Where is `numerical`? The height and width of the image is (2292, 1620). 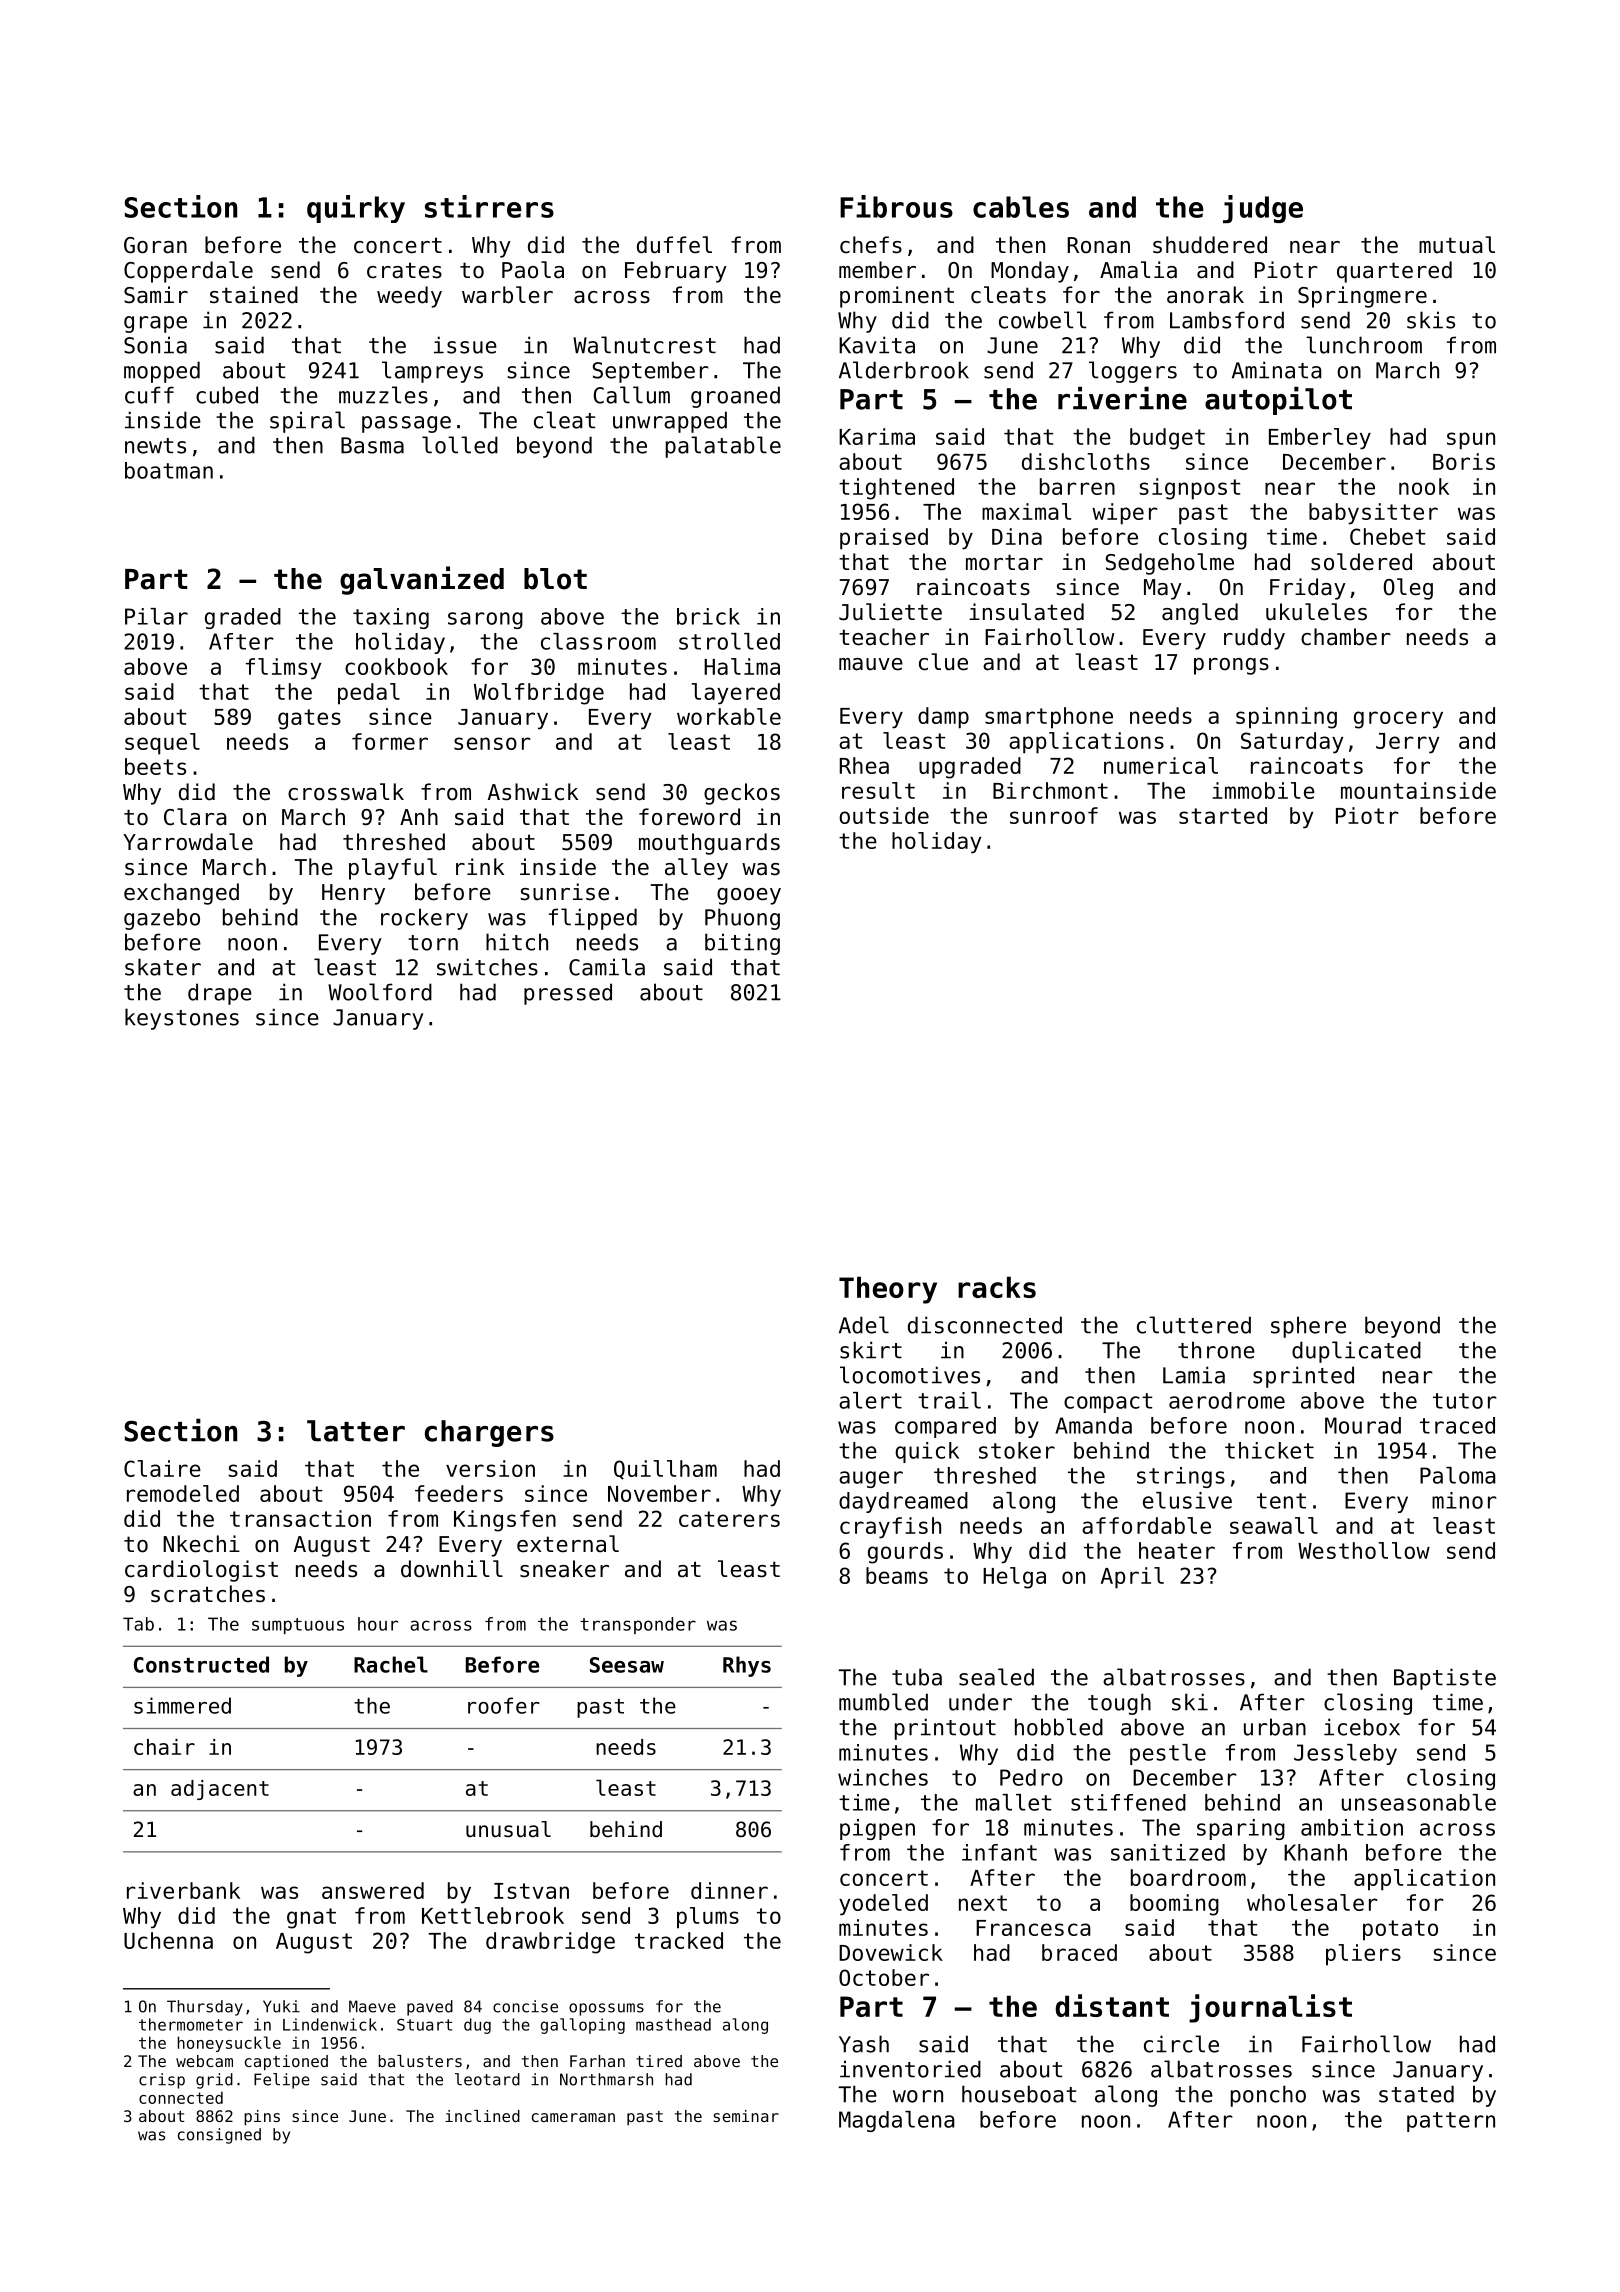
numerical is located at coordinates (1161, 765).
